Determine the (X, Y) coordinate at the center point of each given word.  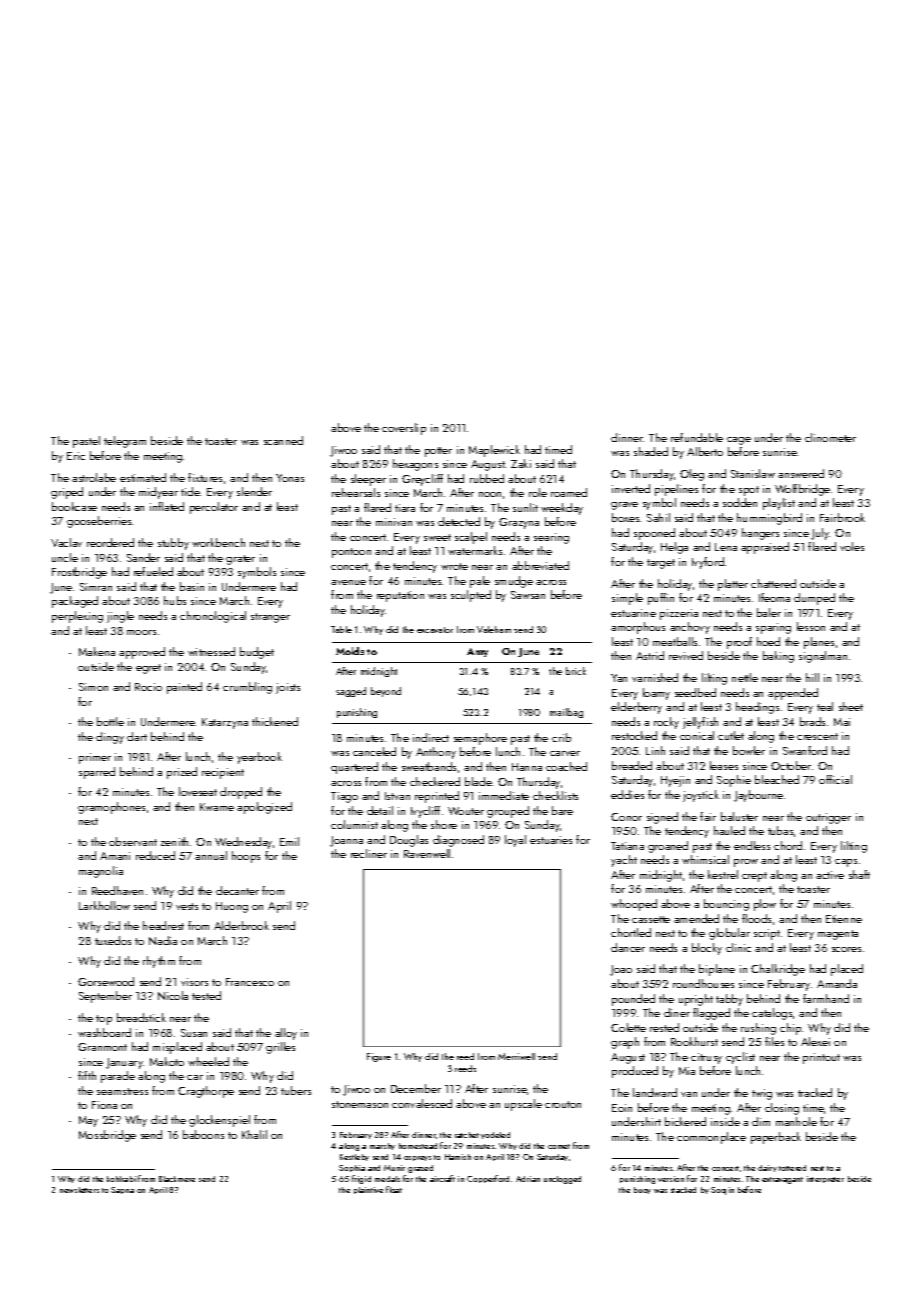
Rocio (148, 687)
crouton (563, 1104)
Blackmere (177, 1179)
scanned (283, 440)
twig (762, 1094)
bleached (777, 779)
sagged (351, 692)
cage (739, 441)
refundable (697, 437)
